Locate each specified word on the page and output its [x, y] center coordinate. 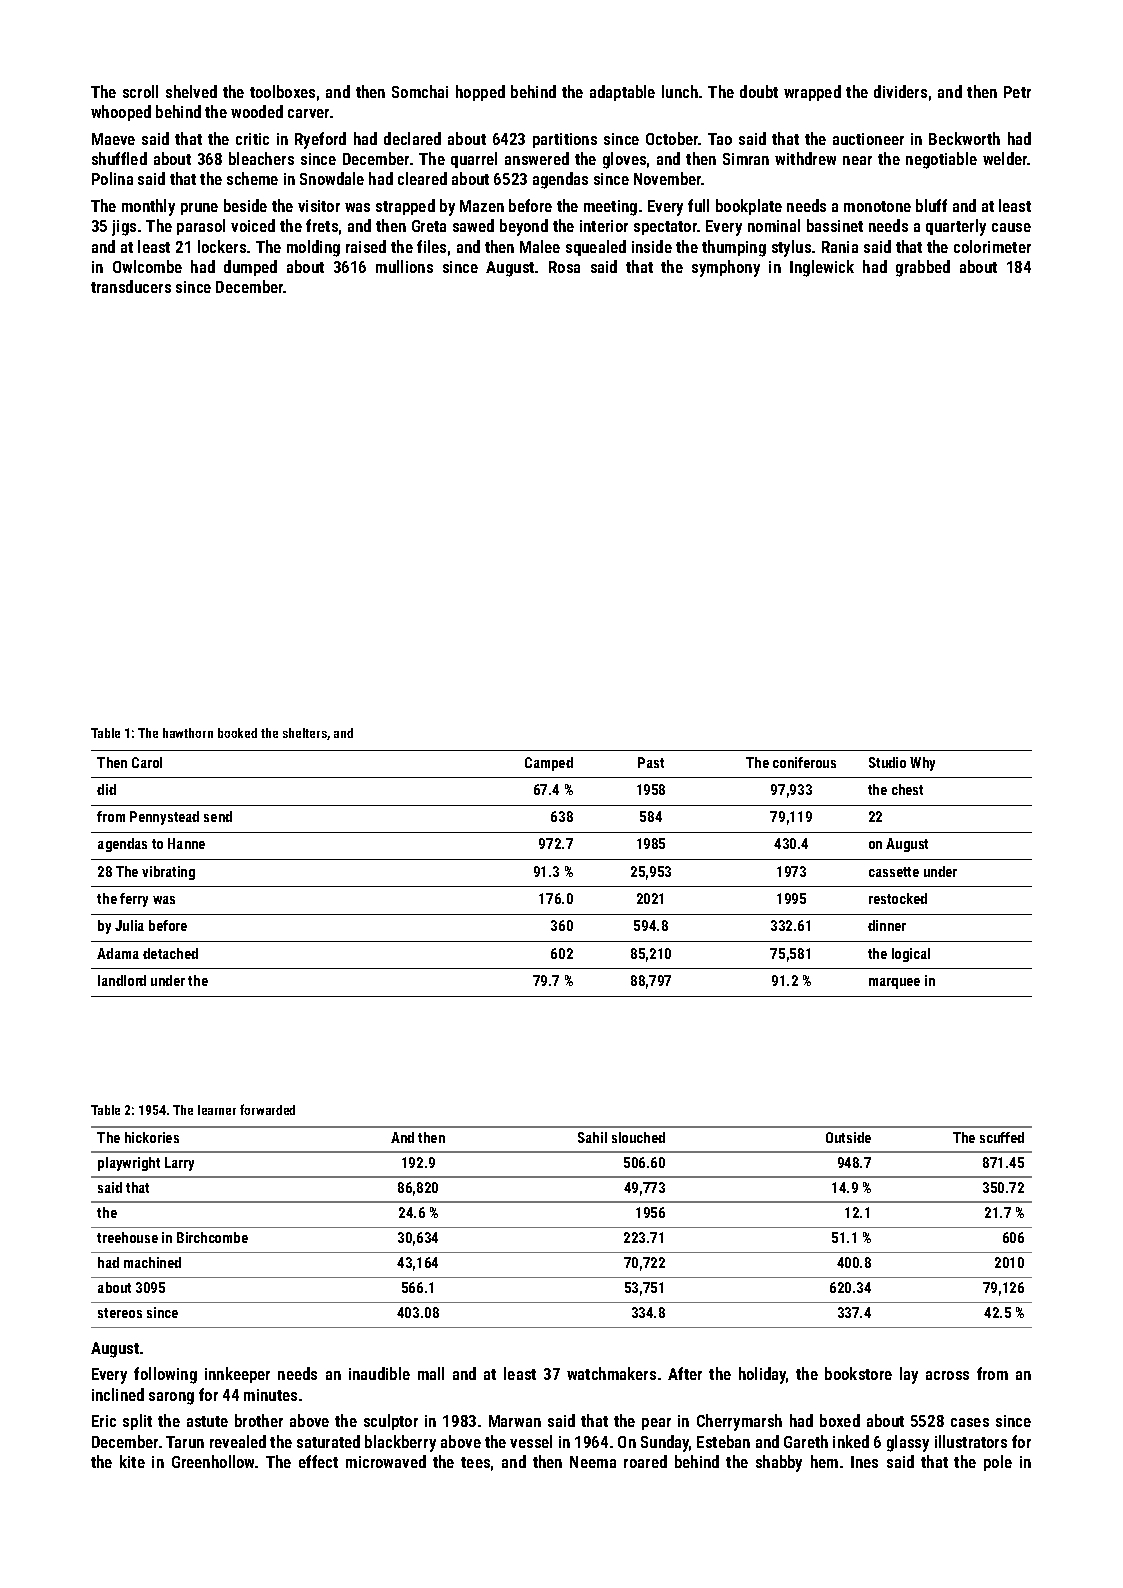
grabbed [923, 268]
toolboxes [282, 91]
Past [651, 762]
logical [911, 955]
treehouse [127, 1237]
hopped [480, 93]
